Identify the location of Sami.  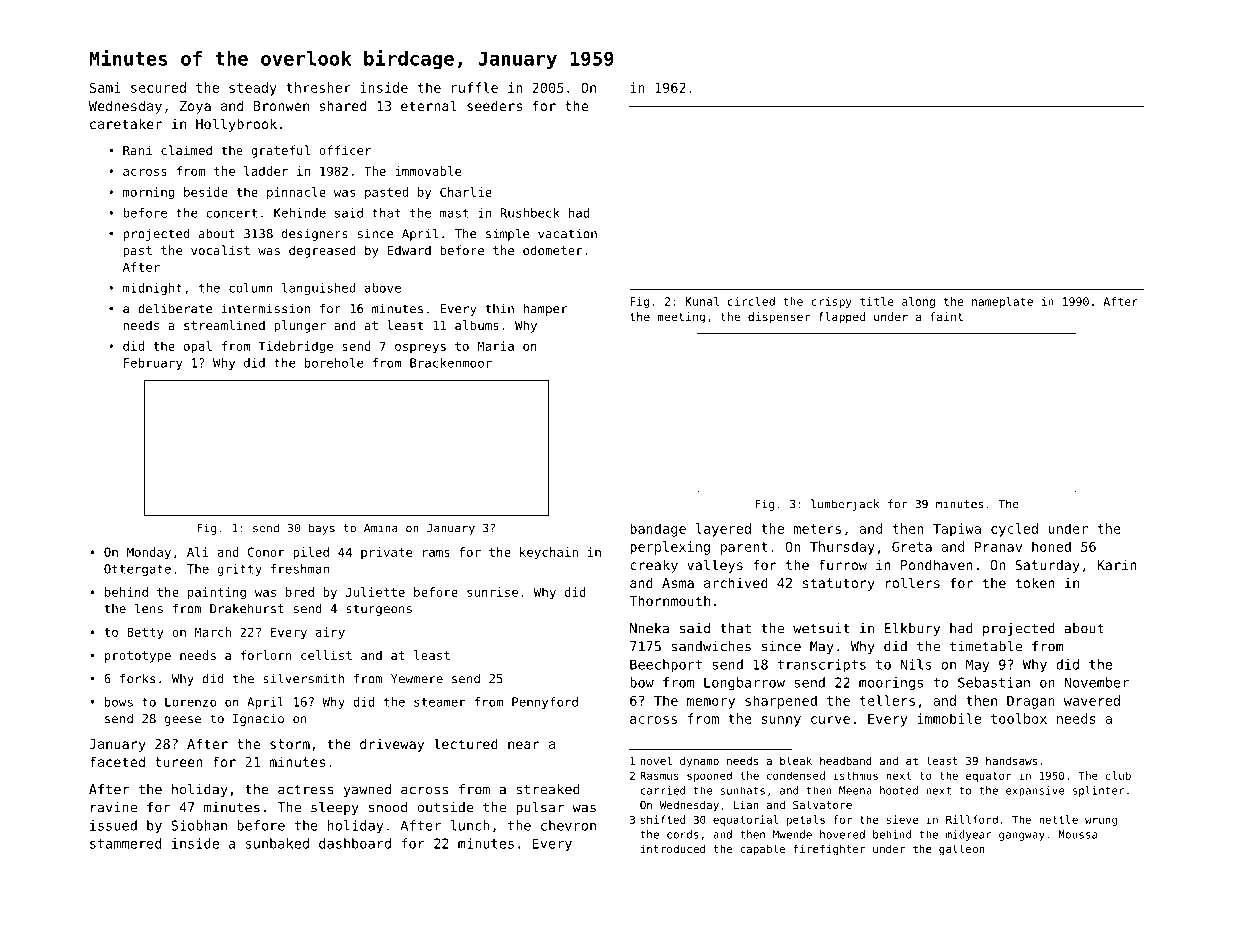
(105, 87).
